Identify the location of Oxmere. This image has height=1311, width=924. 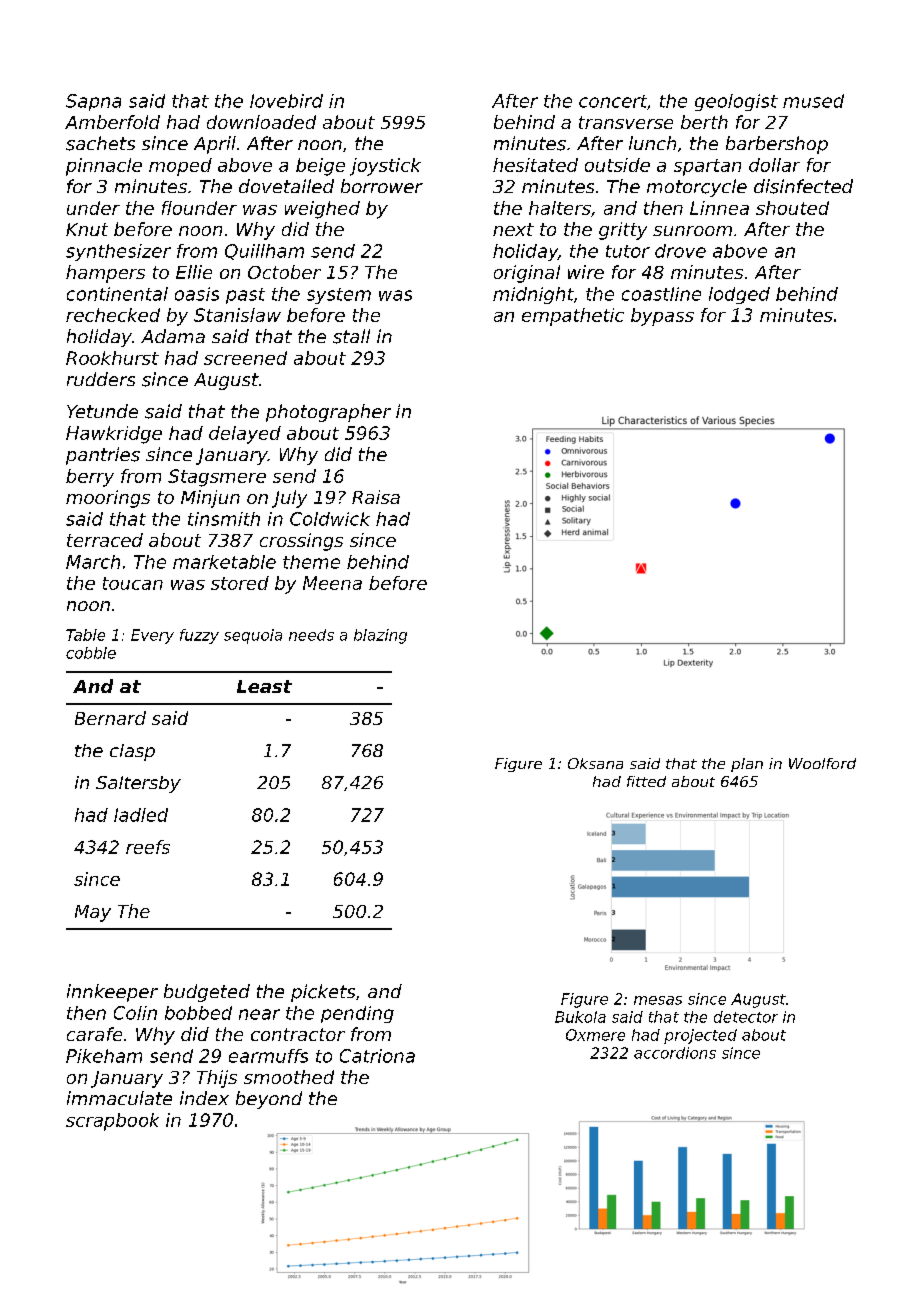
(595, 1035).
